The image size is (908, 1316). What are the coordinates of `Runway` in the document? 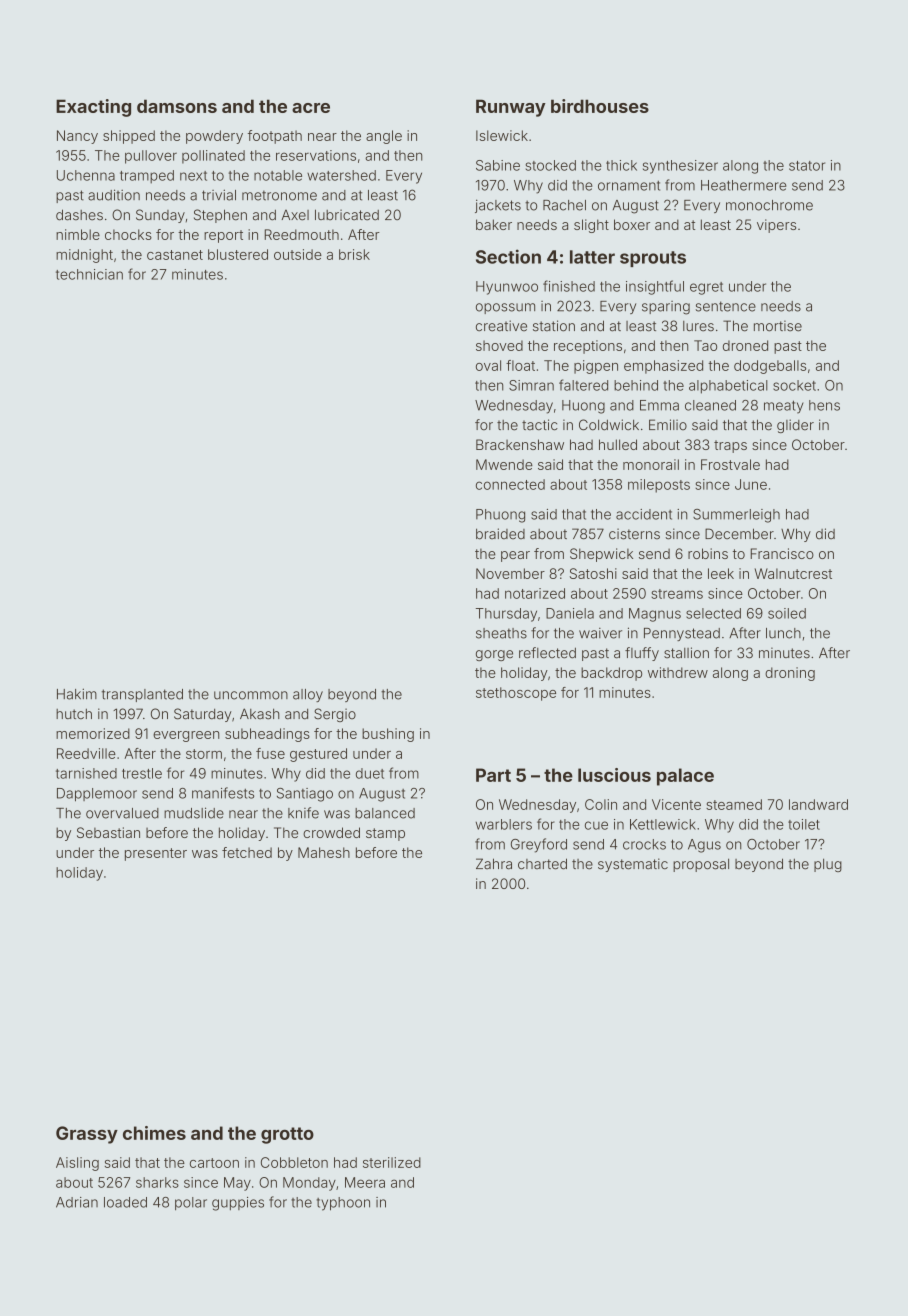 It's located at (511, 108).
